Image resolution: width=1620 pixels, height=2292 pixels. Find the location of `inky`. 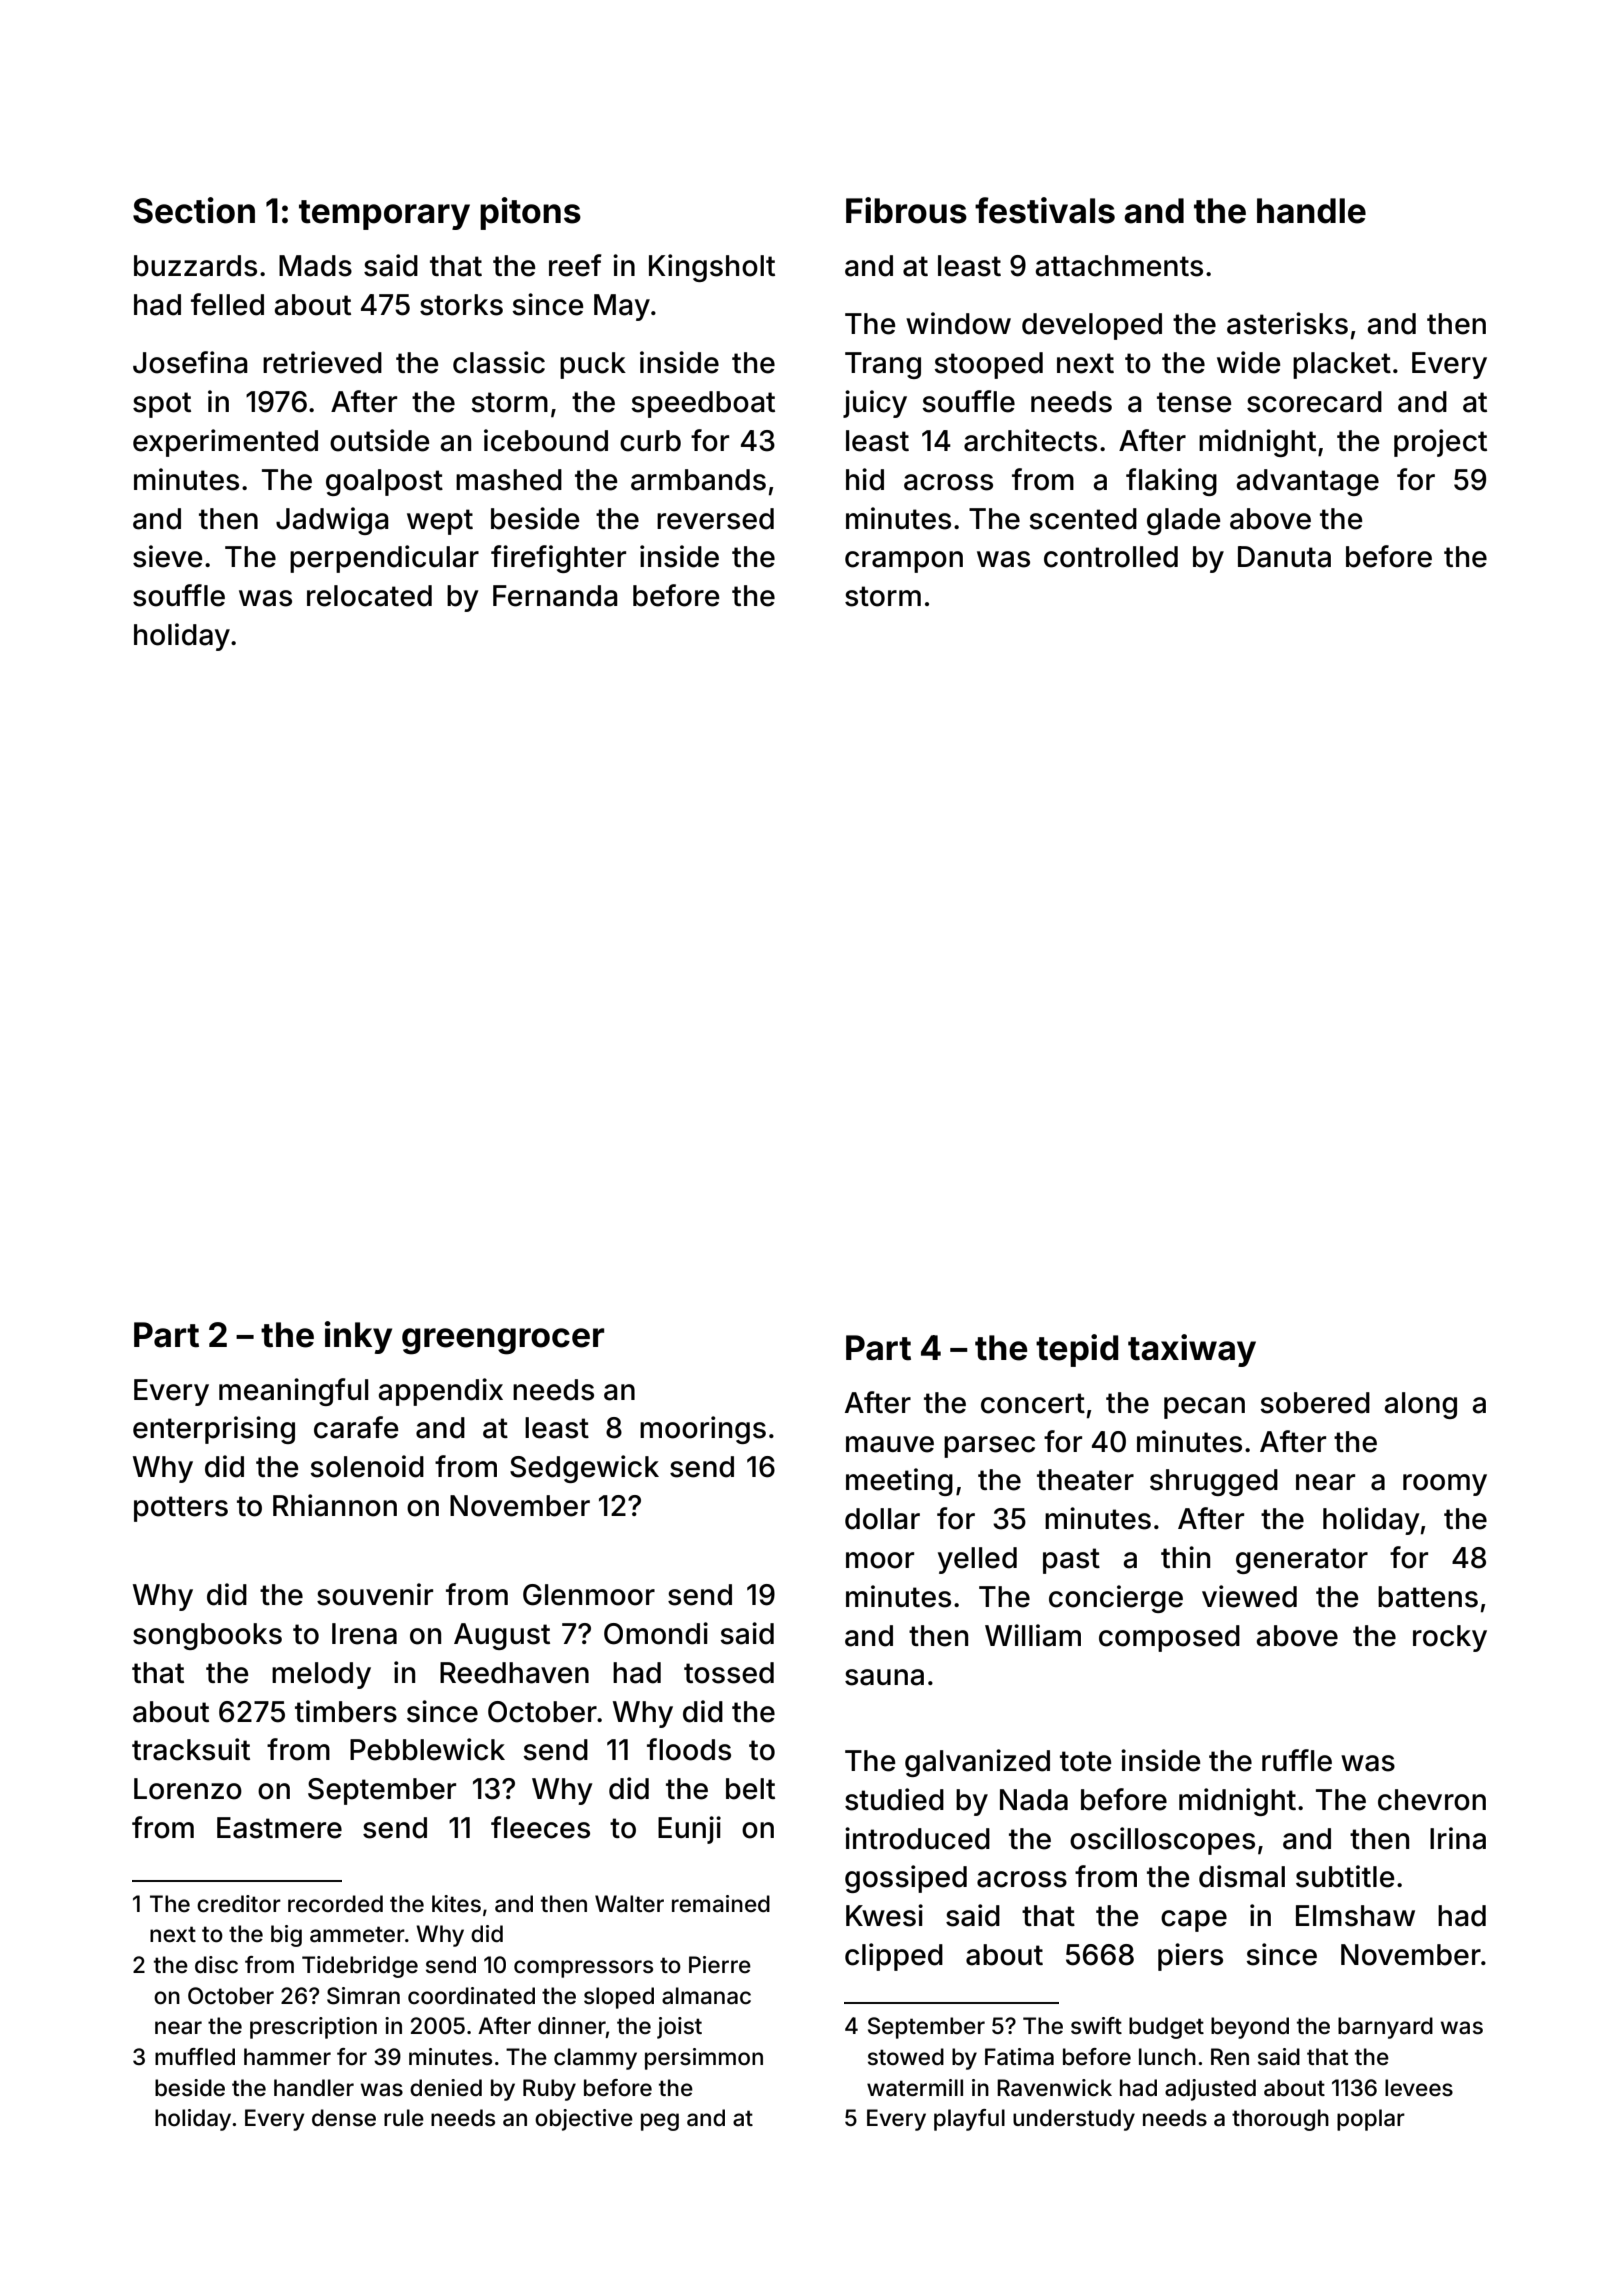

inky is located at coordinates (358, 1337).
